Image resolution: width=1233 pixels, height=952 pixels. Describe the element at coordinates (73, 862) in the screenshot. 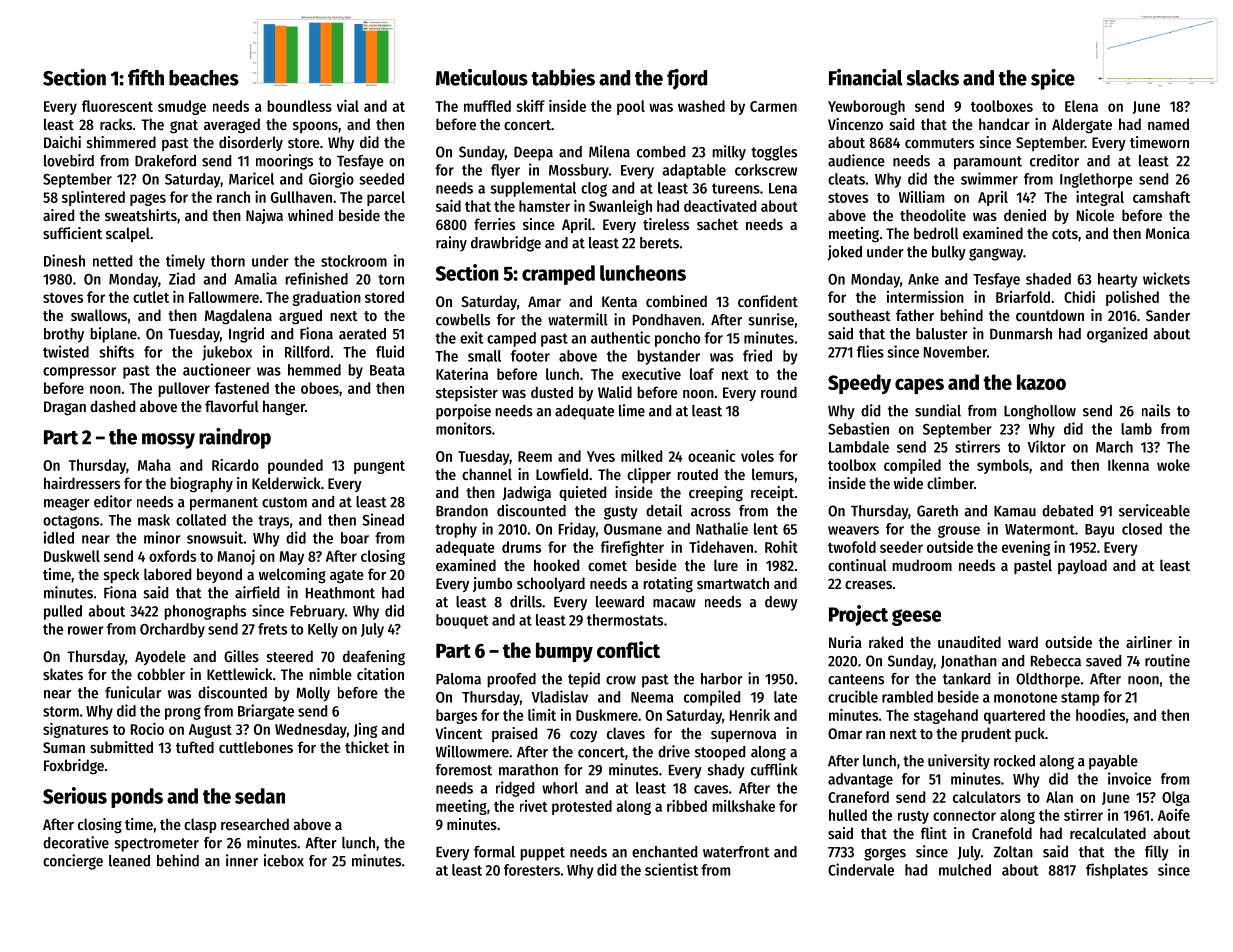

I see `concierge` at that location.
